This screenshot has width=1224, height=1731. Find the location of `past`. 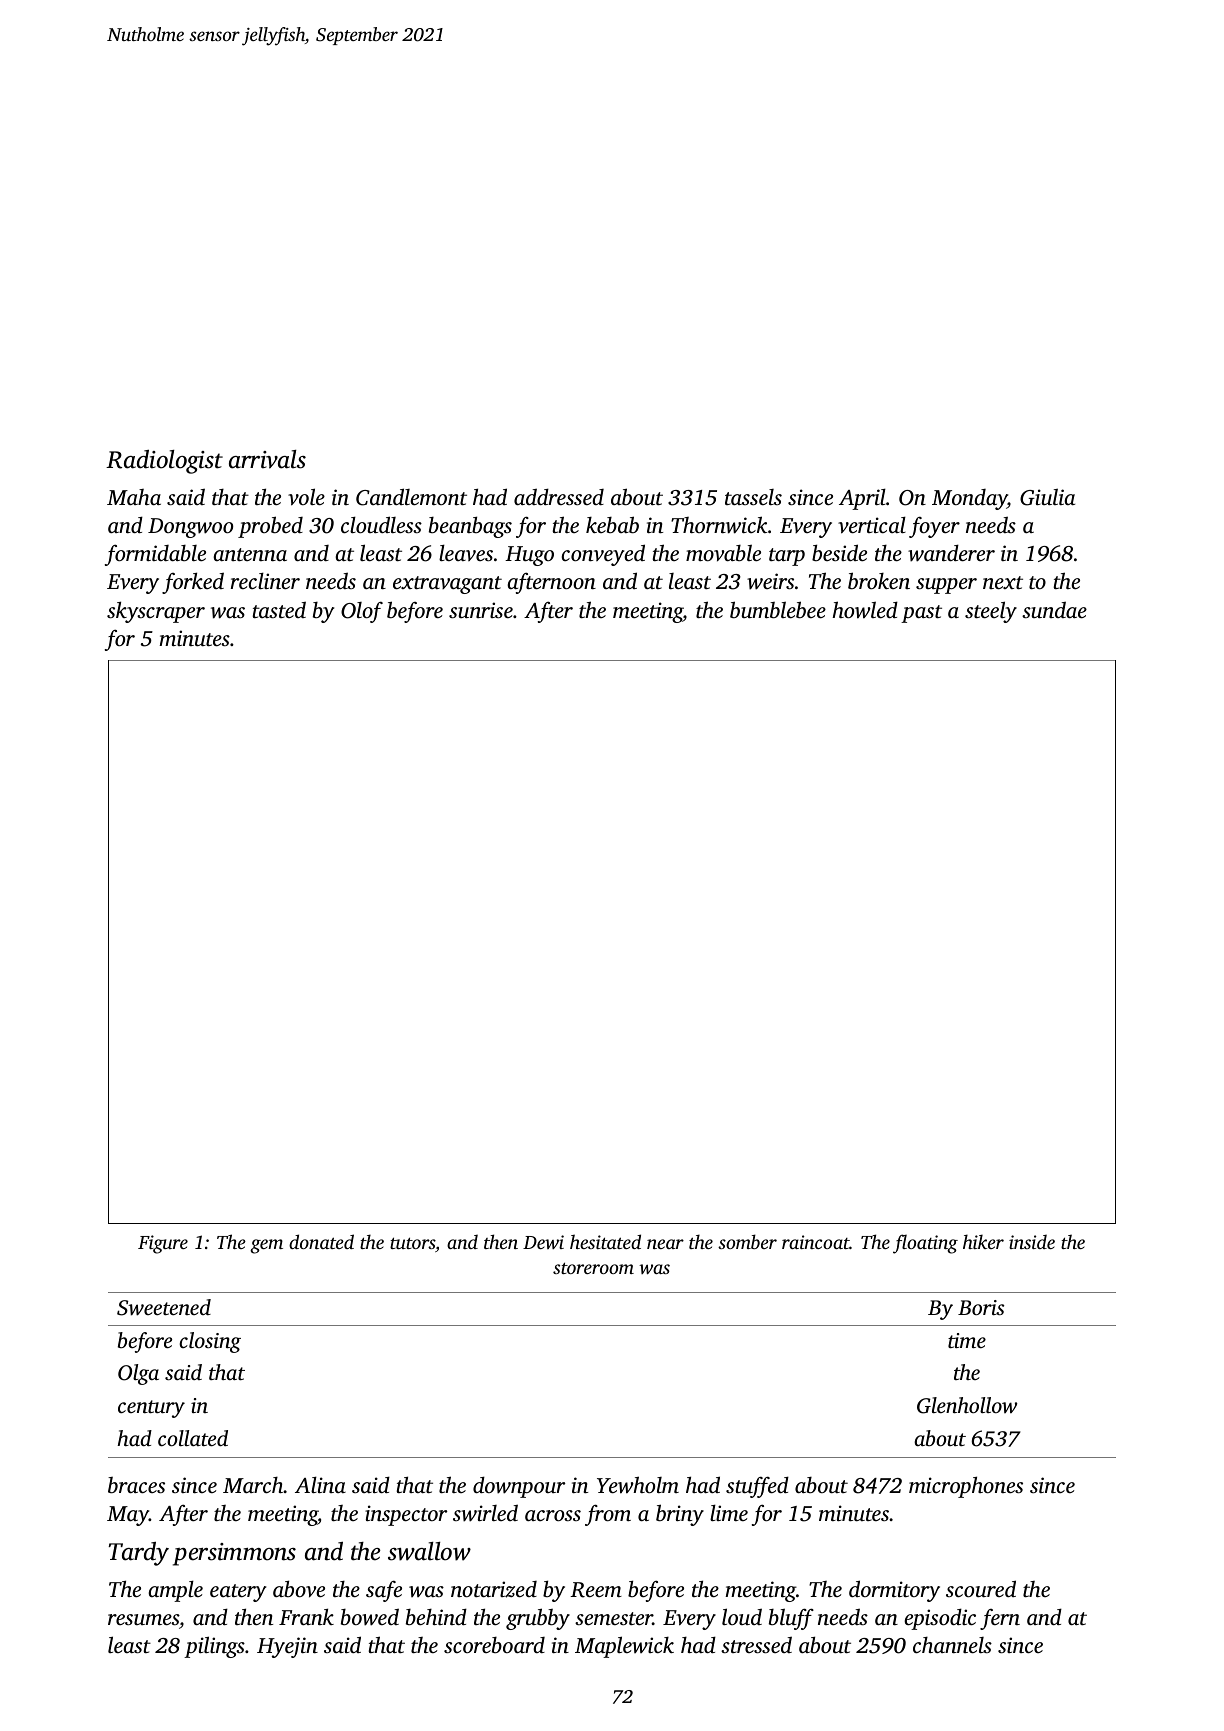

past is located at coordinates (921, 614).
